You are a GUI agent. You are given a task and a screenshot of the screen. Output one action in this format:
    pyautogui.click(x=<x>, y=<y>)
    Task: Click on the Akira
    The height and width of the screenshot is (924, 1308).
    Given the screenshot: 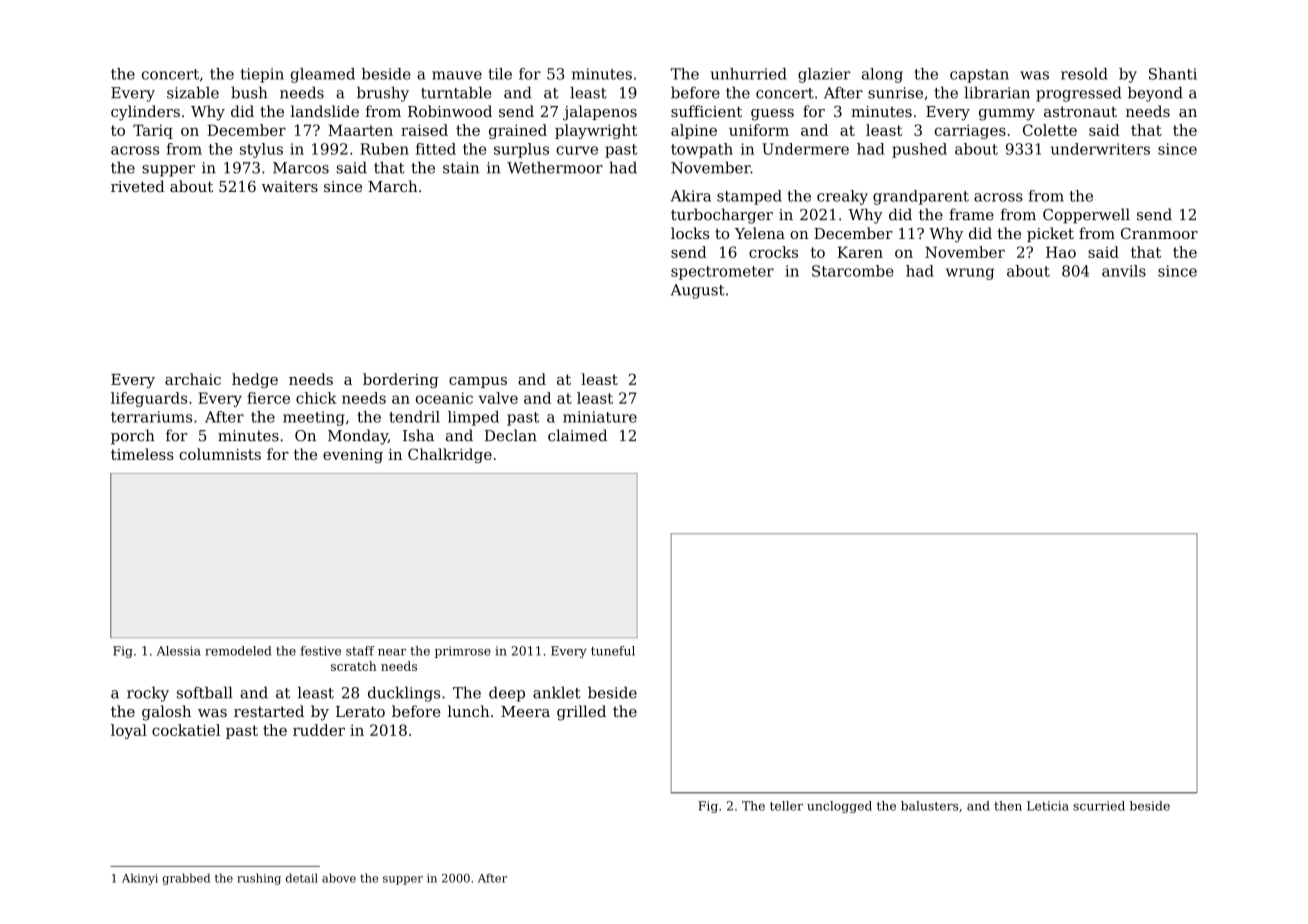 What is the action you would take?
    pyautogui.click(x=691, y=196)
